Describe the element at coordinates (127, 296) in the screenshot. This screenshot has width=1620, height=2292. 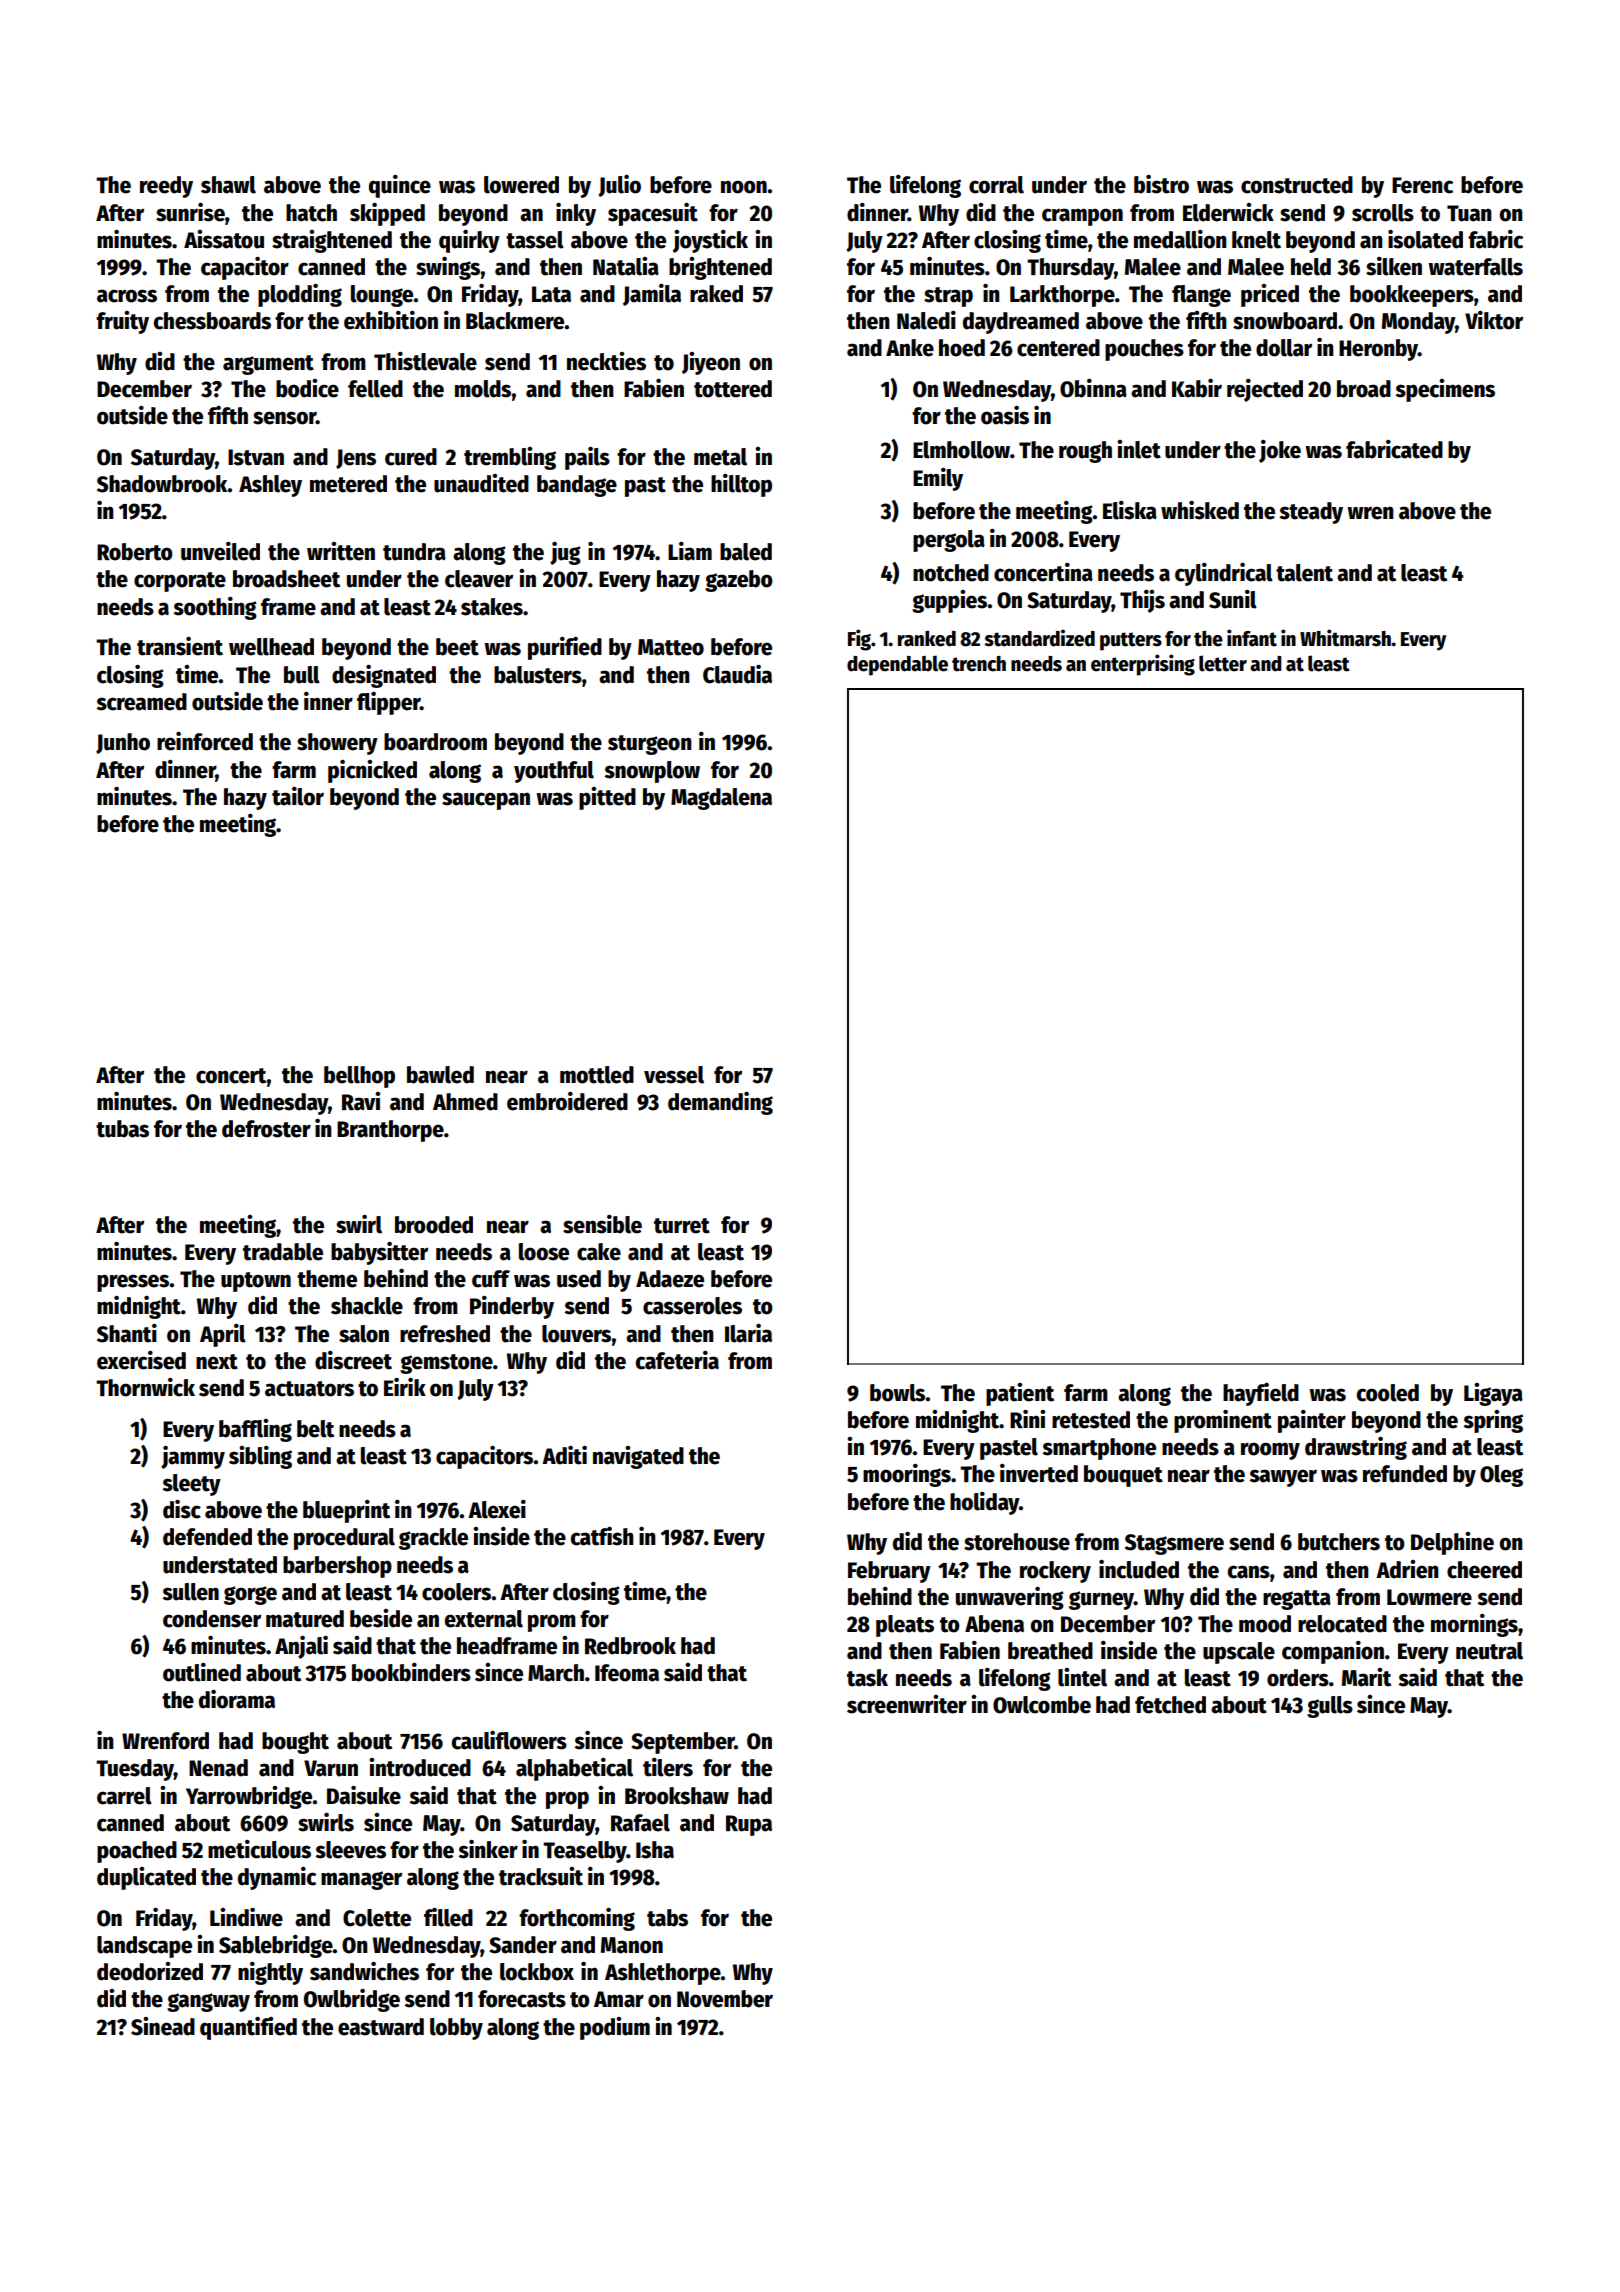
I see `across` at that location.
